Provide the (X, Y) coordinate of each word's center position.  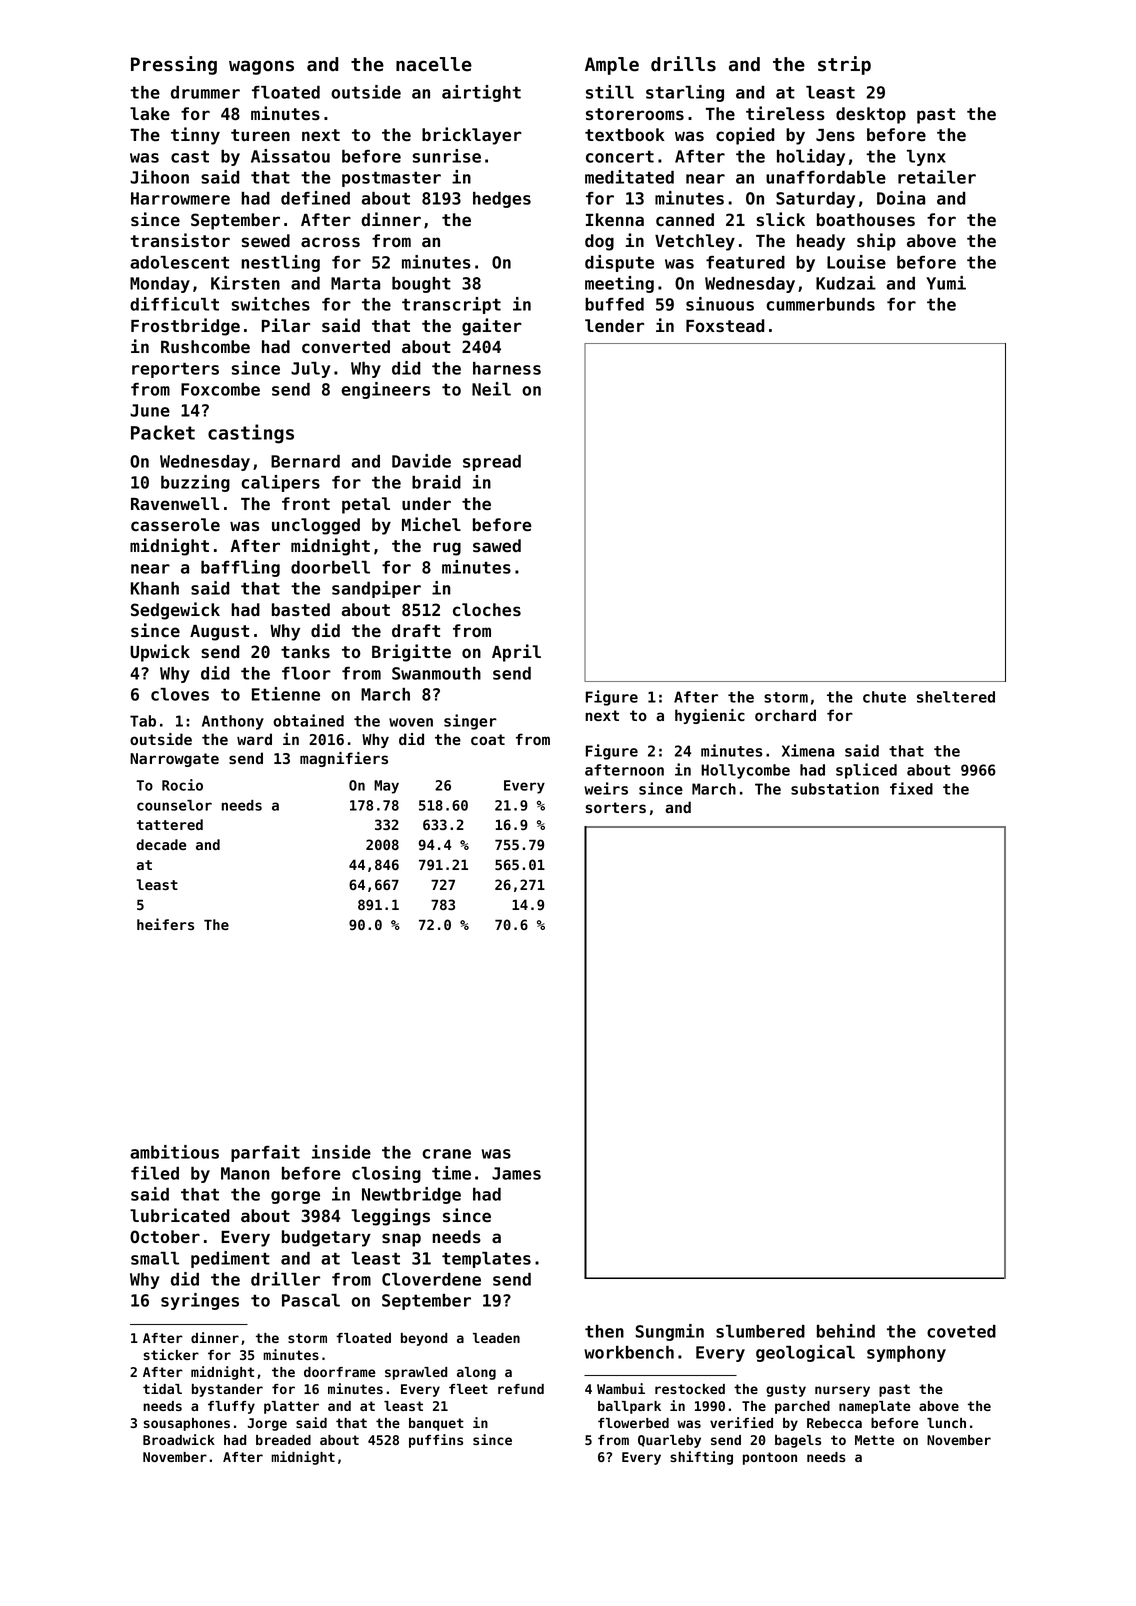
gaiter (492, 327)
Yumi (946, 283)
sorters (616, 807)
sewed (265, 240)
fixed (911, 788)
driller (285, 1279)
